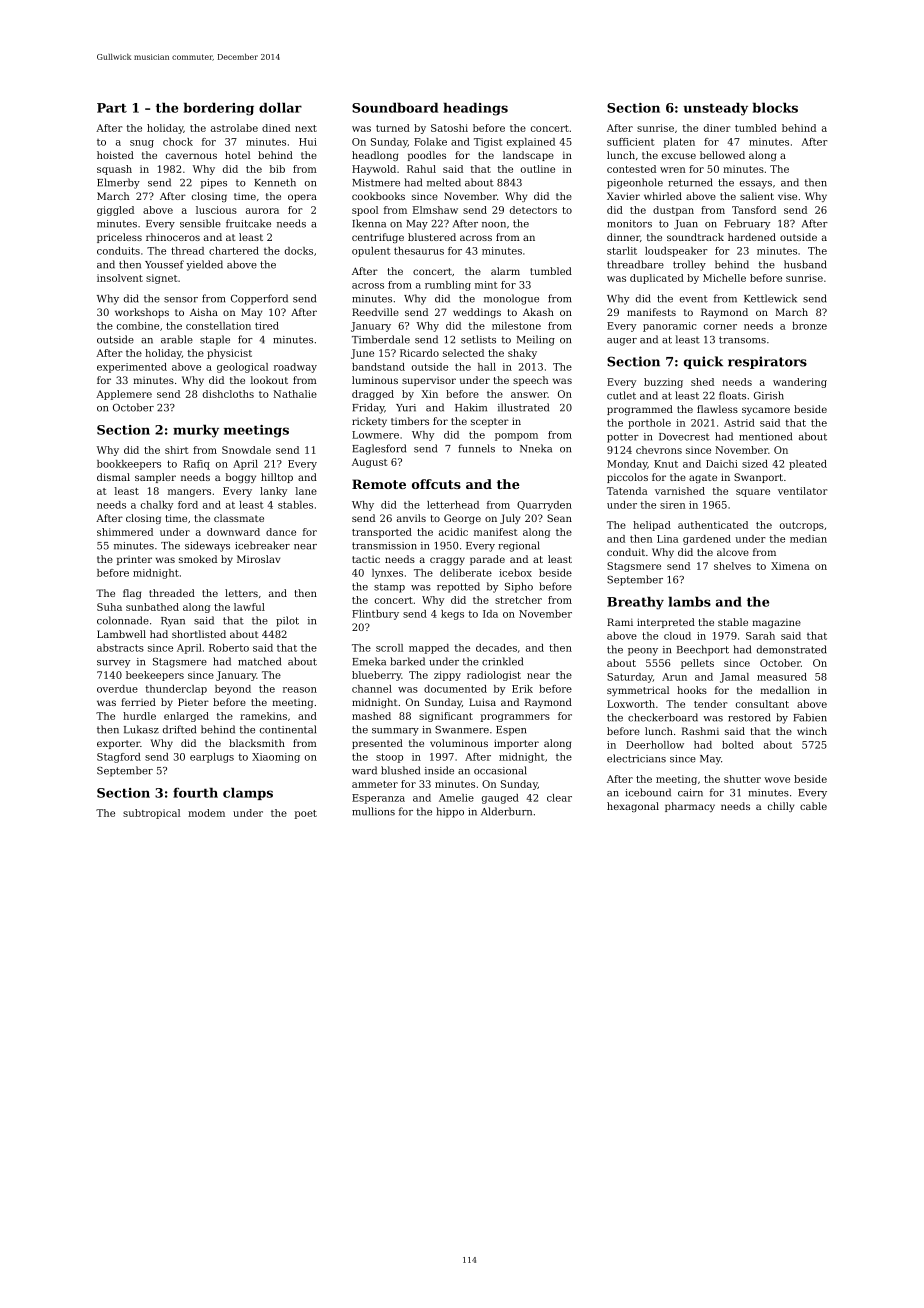 Image resolution: width=924 pixels, height=1308 pixels. Describe the element at coordinates (372, 689) in the screenshot. I see `channel` at that location.
